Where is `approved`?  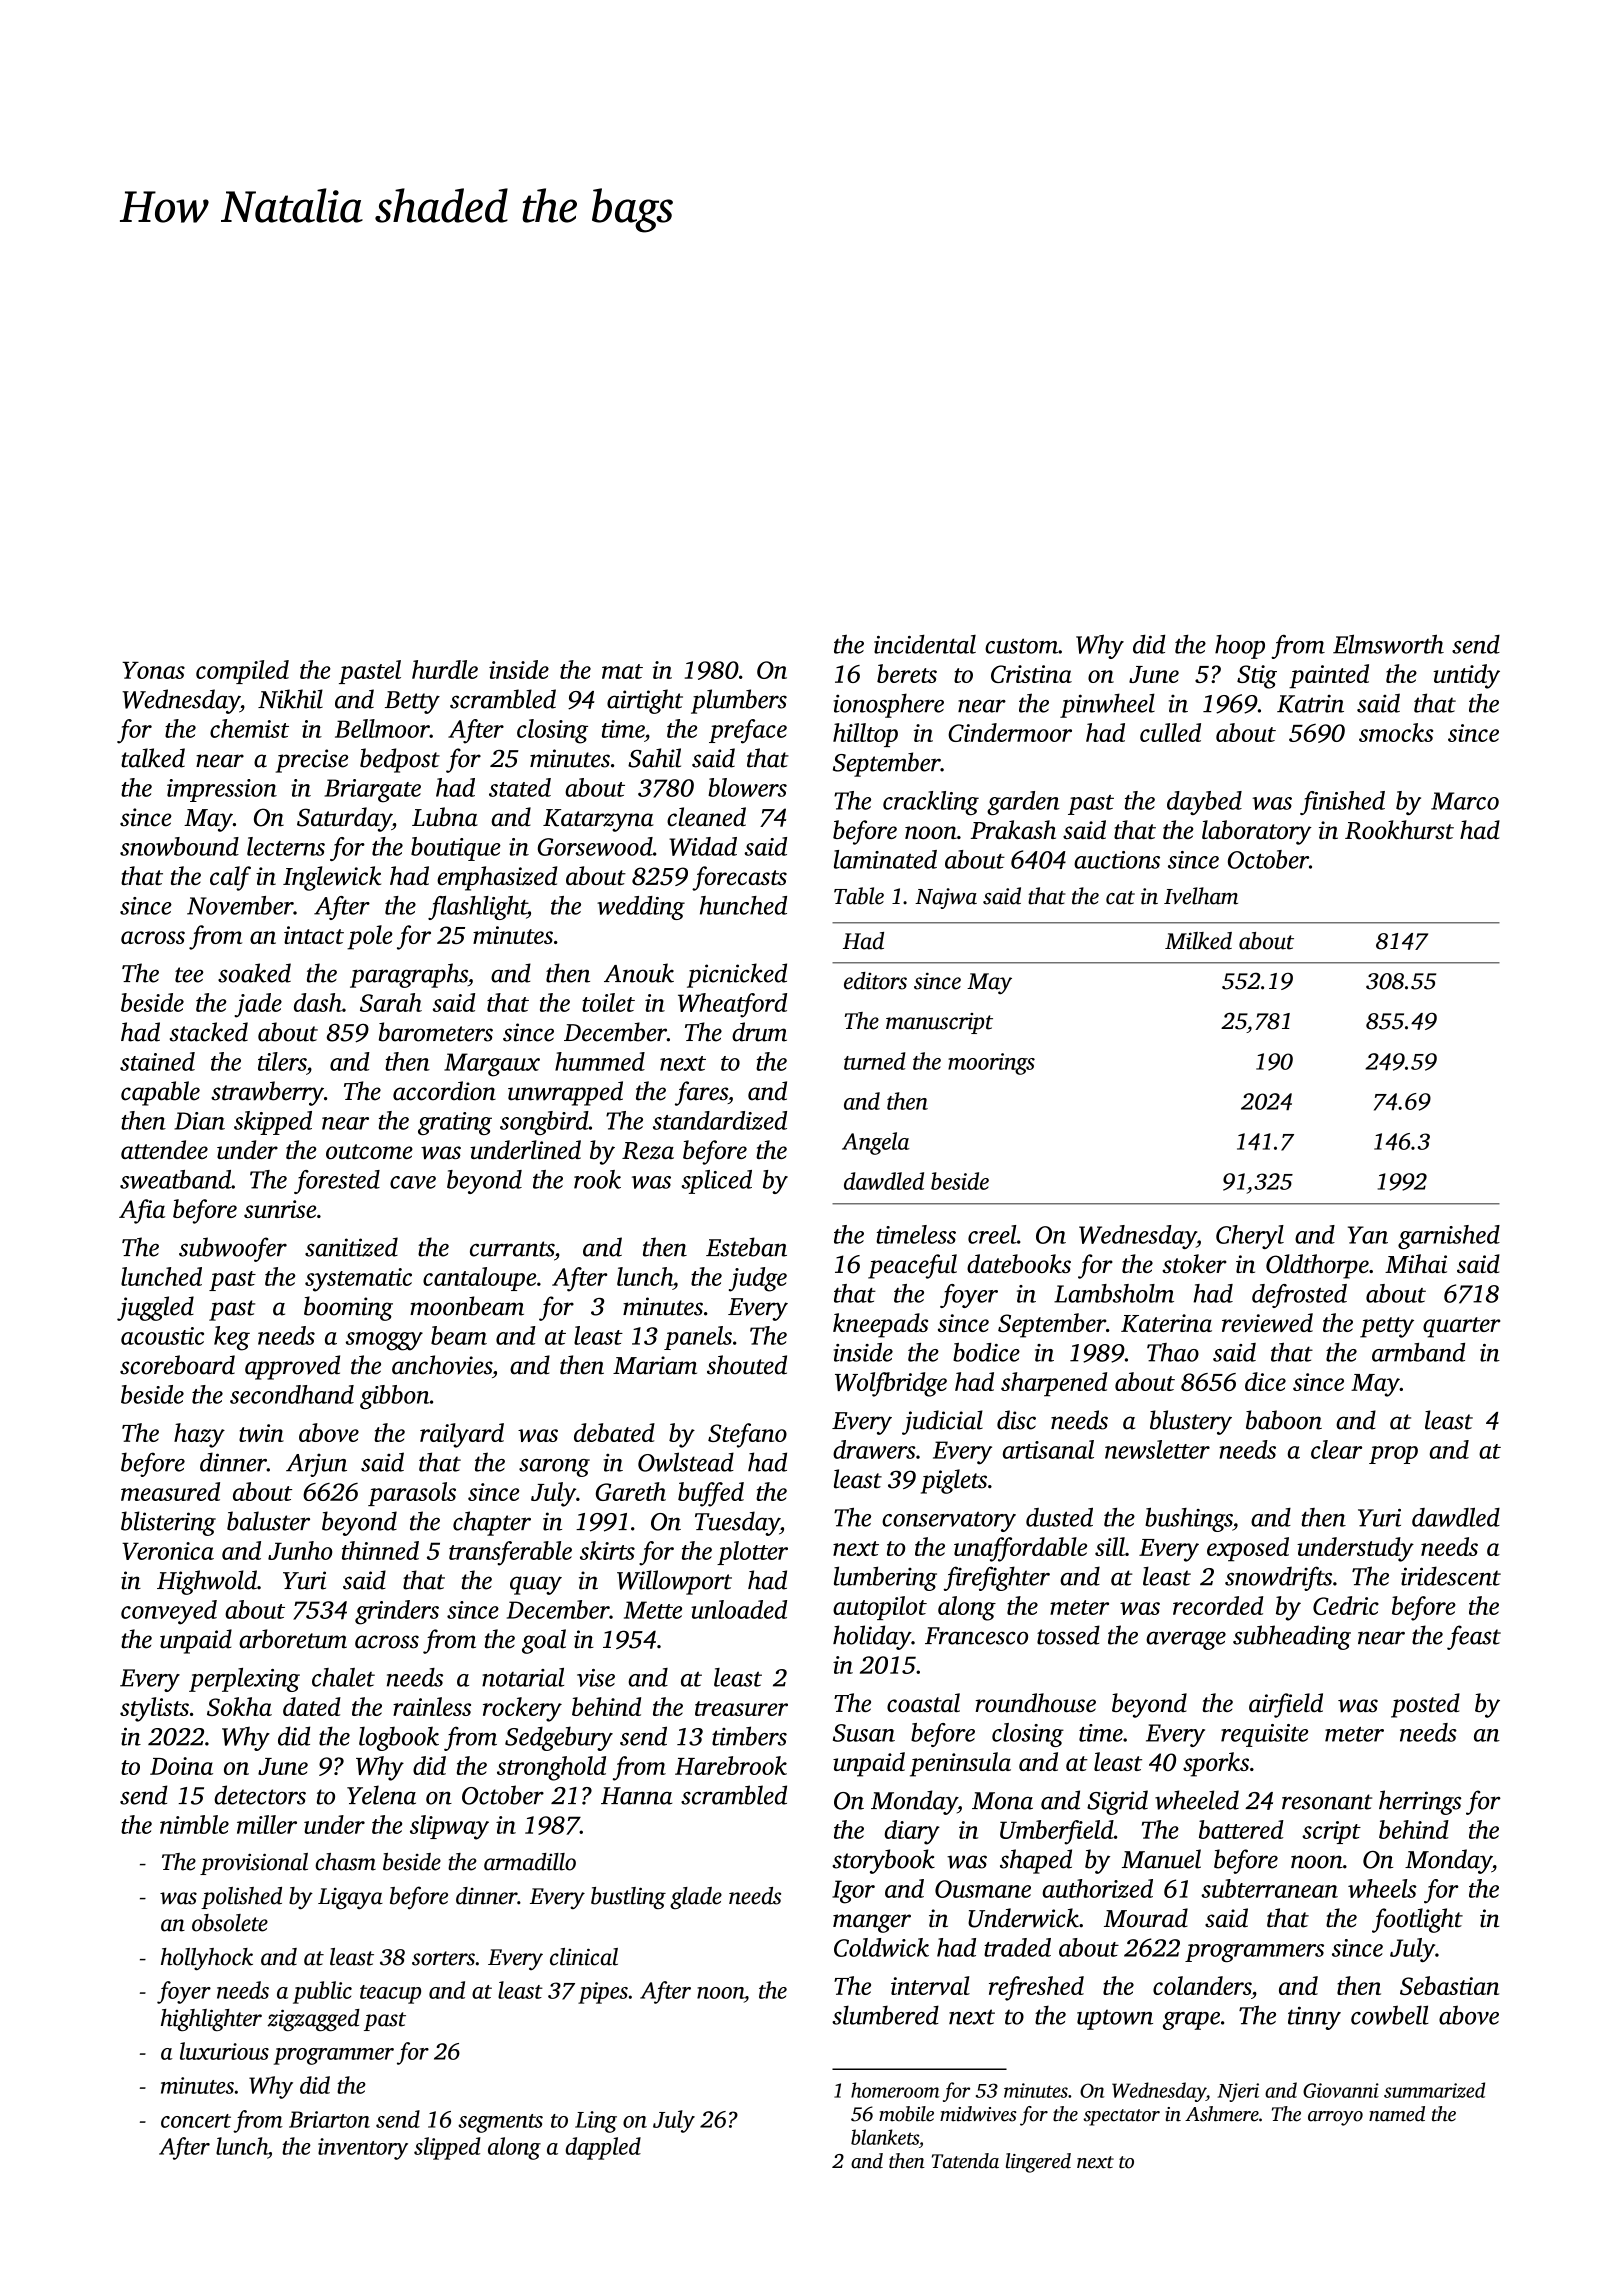
approved is located at coordinates (292, 1367).
